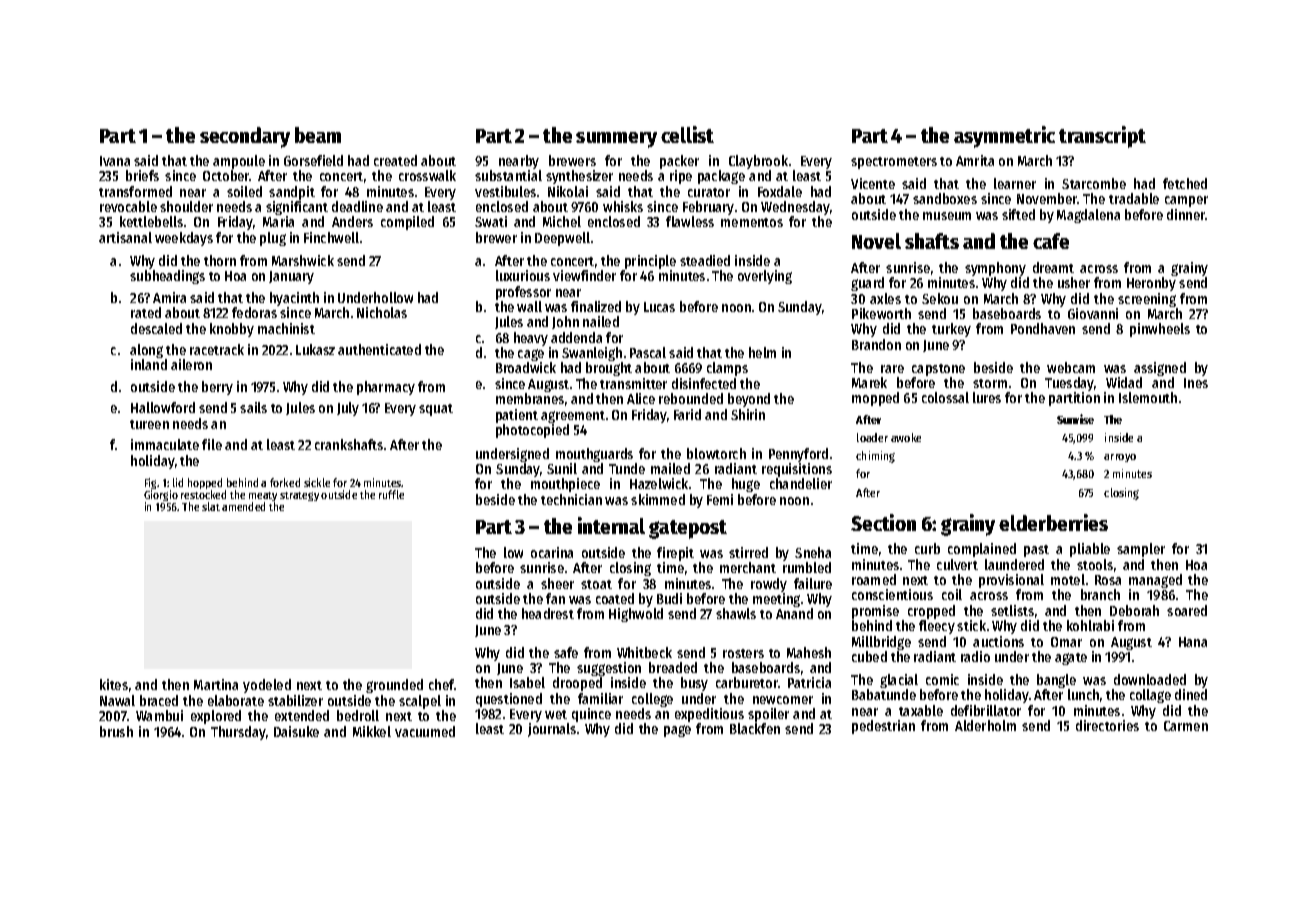  What do you see at coordinates (191, 364) in the screenshot?
I see `aileron` at bounding box center [191, 364].
